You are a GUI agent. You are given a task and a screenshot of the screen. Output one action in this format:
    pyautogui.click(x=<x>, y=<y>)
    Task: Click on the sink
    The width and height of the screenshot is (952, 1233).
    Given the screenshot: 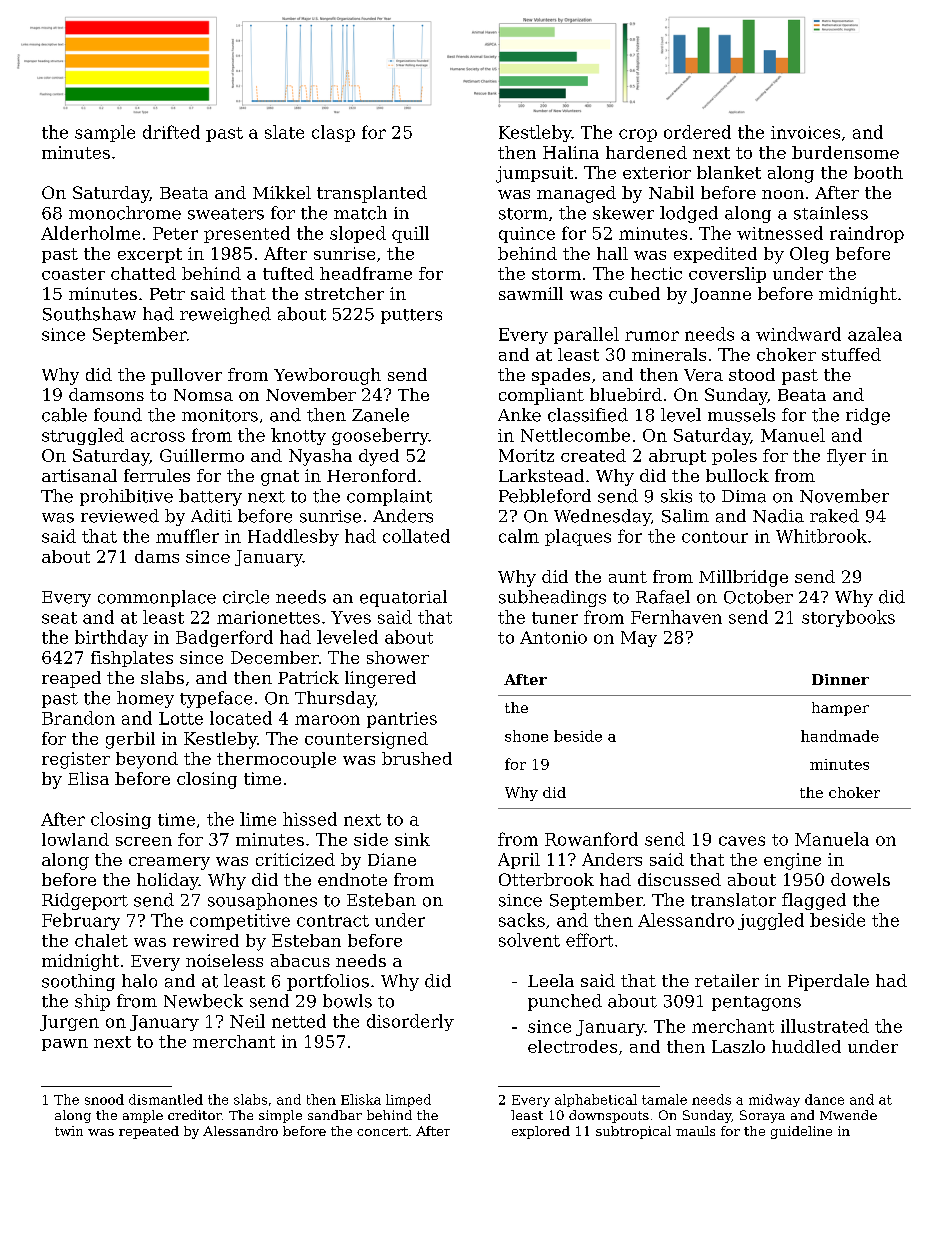 What is the action you would take?
    pyautogui.click(x=412, y=839)
